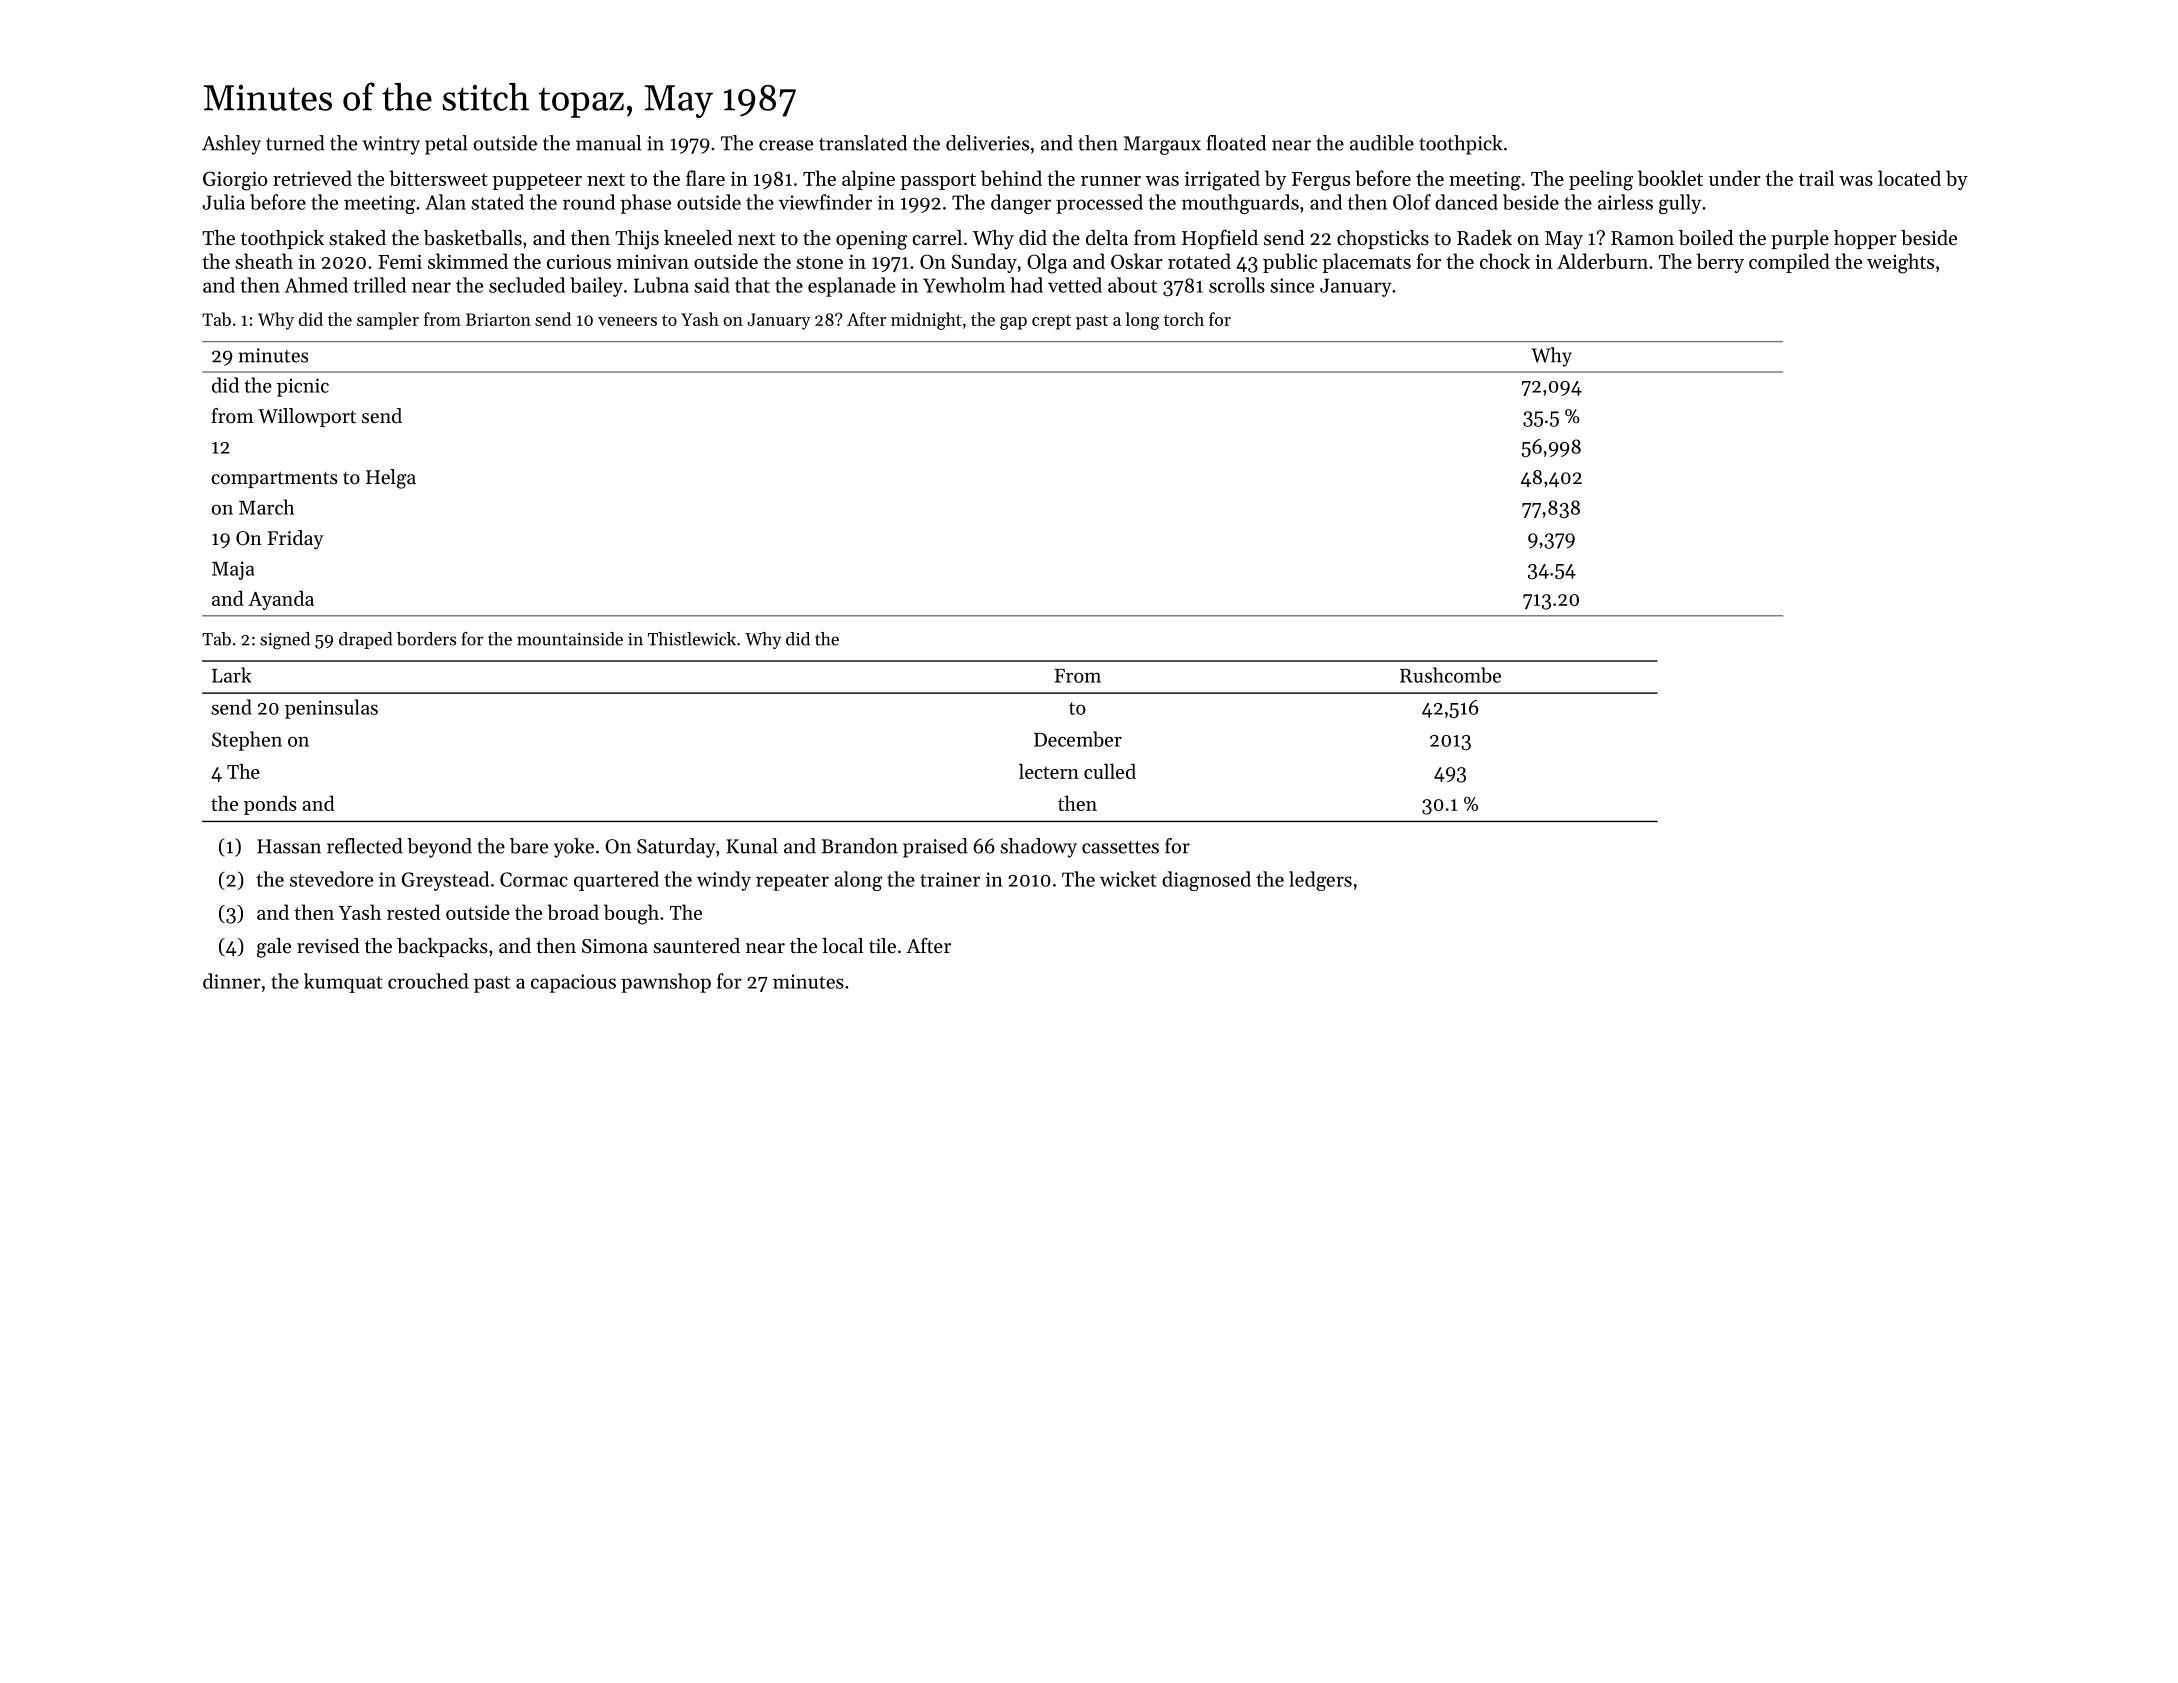 Image resolution: width=2178 pixels, height=1683 pixels. I want to click on torch, so click(1184, 319).
